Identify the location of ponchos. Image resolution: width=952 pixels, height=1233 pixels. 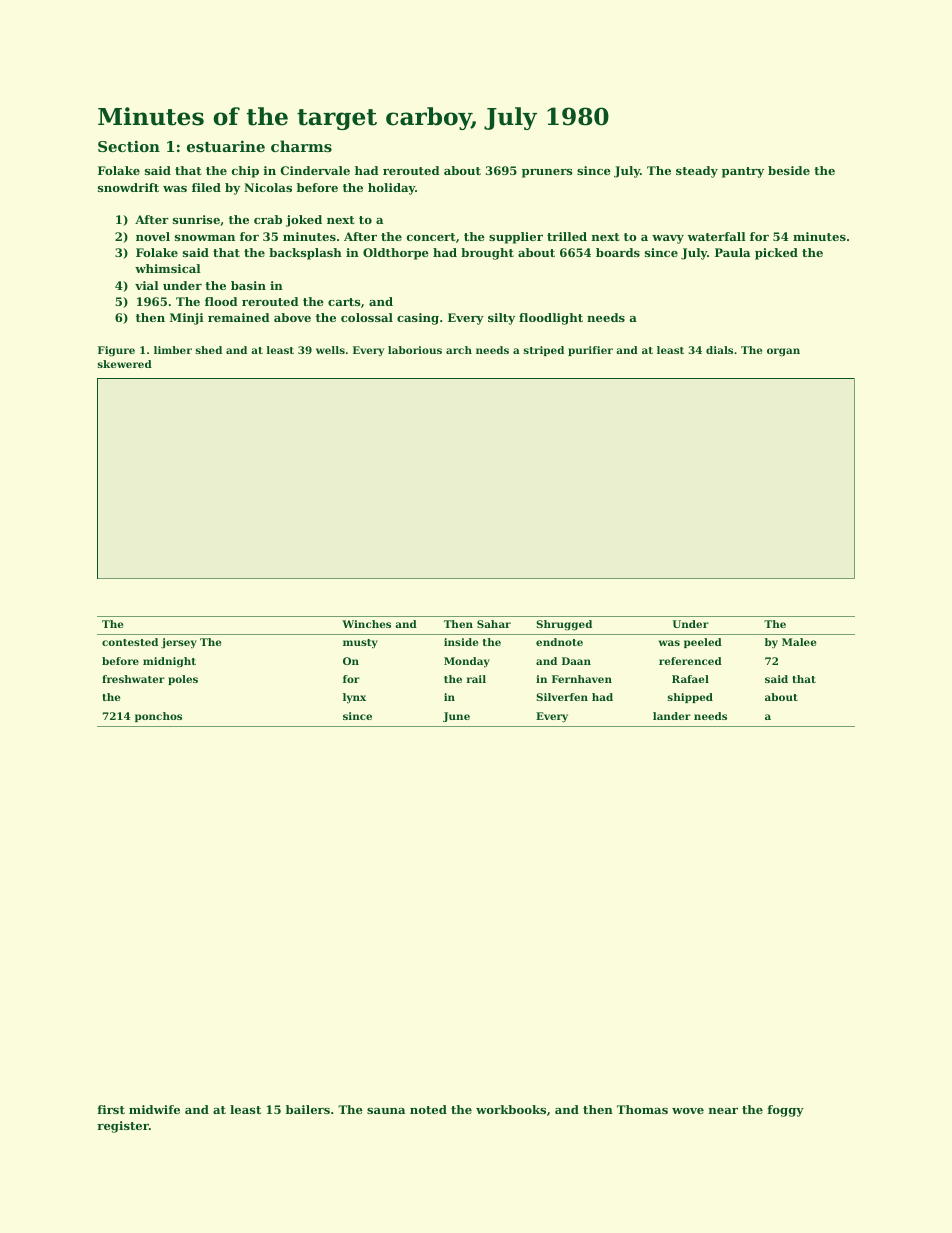
(158, 717).
